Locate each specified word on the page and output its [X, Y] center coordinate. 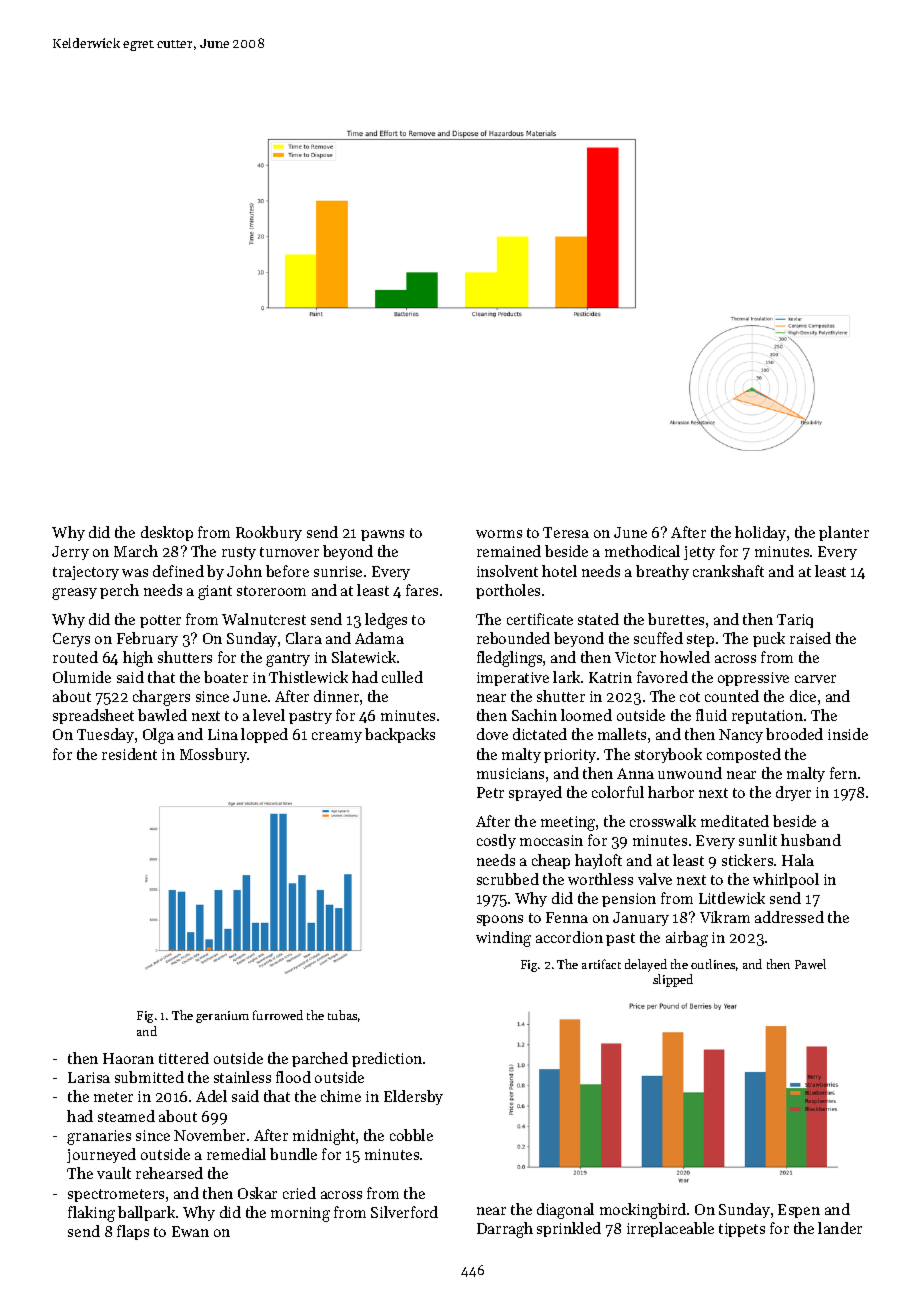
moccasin [551, 840]
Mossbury [214, 755]
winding [503, 939]
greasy [74, 594]
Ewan [190, 1231]
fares [422, 590]
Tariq [795, 621]
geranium [222, 1017]
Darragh [505, 1230]
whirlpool [786, 880]
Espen [799, 1211]
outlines [713, 964]
